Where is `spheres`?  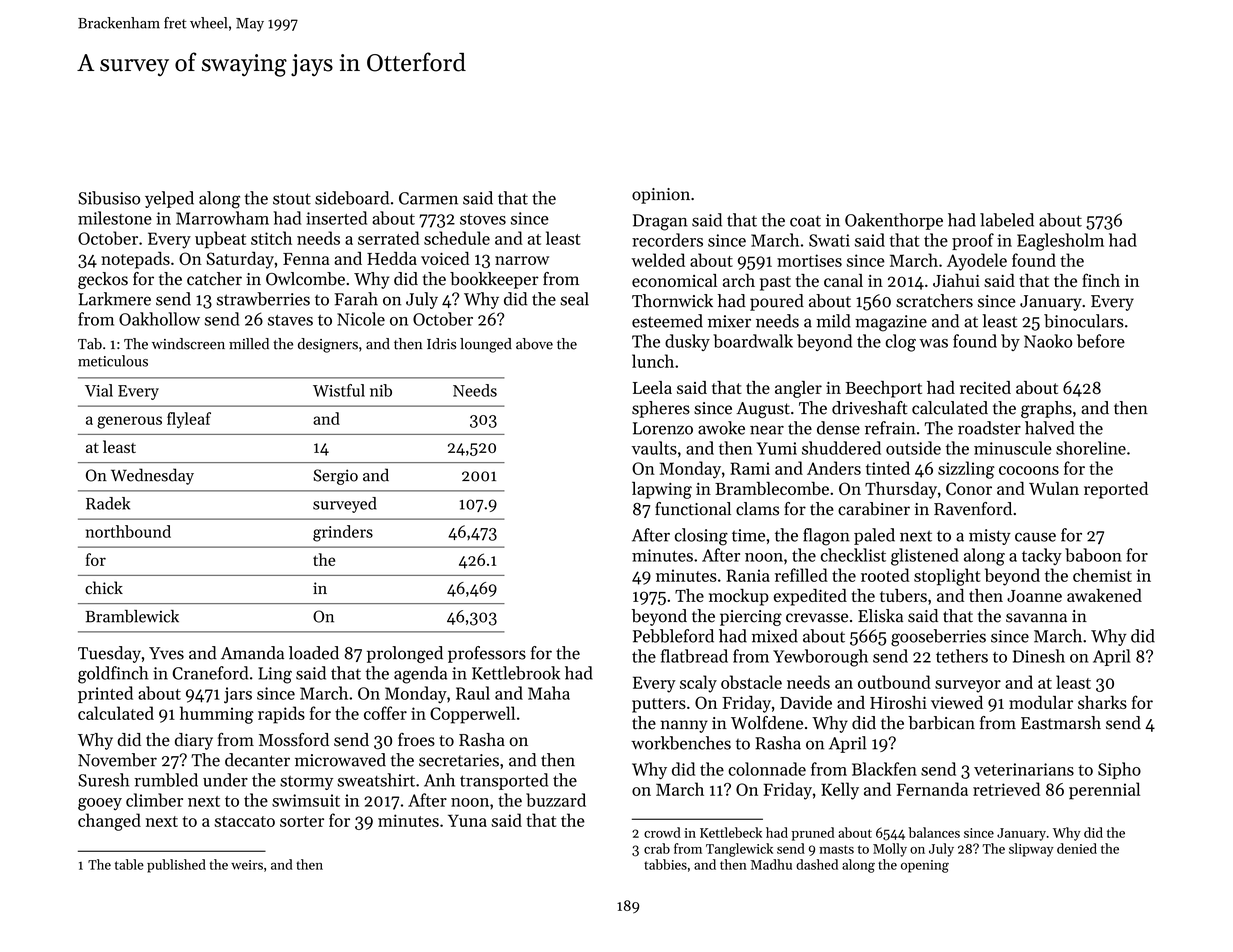
spheres is located at coordinates (661, 409).
